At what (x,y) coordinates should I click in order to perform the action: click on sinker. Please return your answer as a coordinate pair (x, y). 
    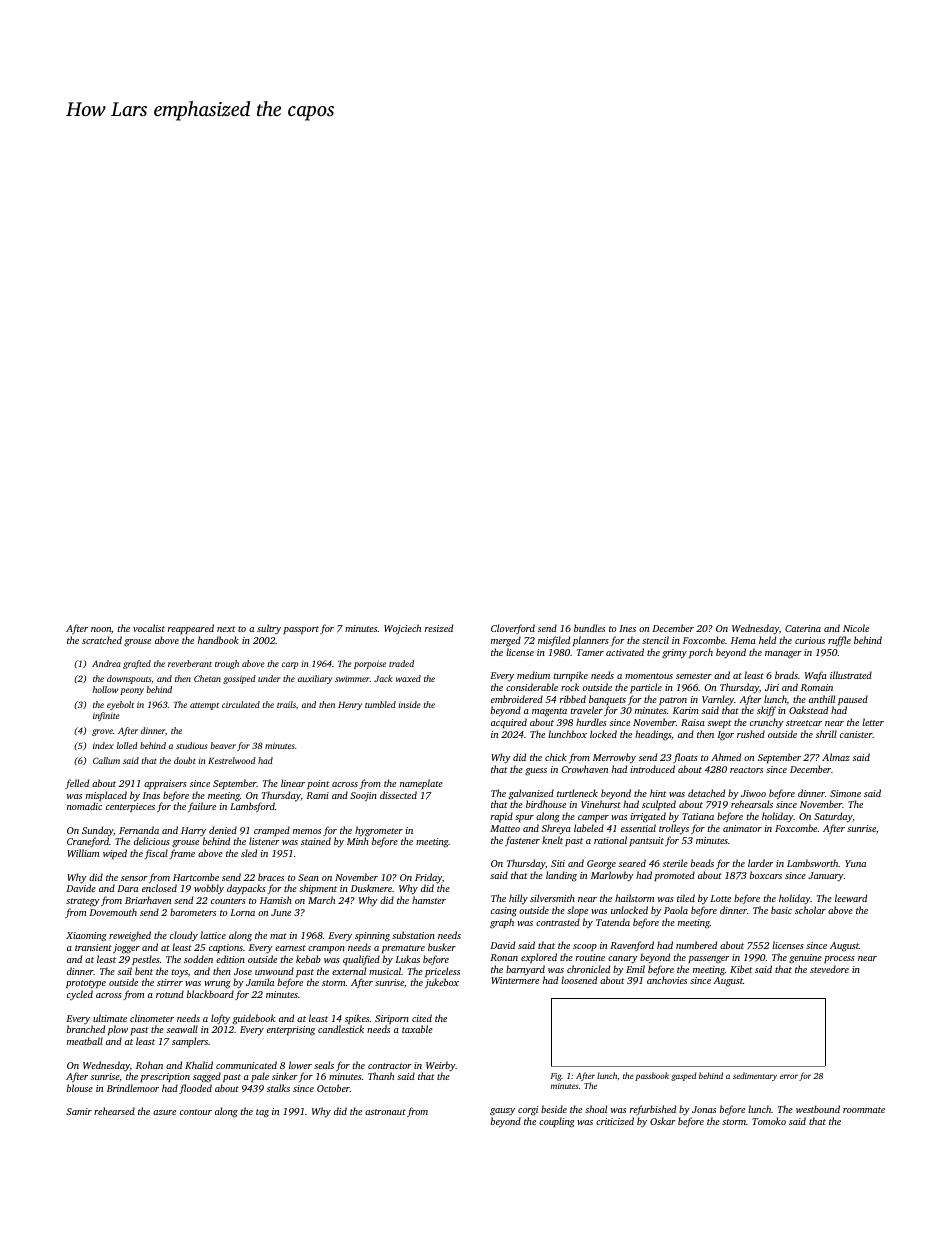
    Looking at the image, I should click on (285, 1076).
